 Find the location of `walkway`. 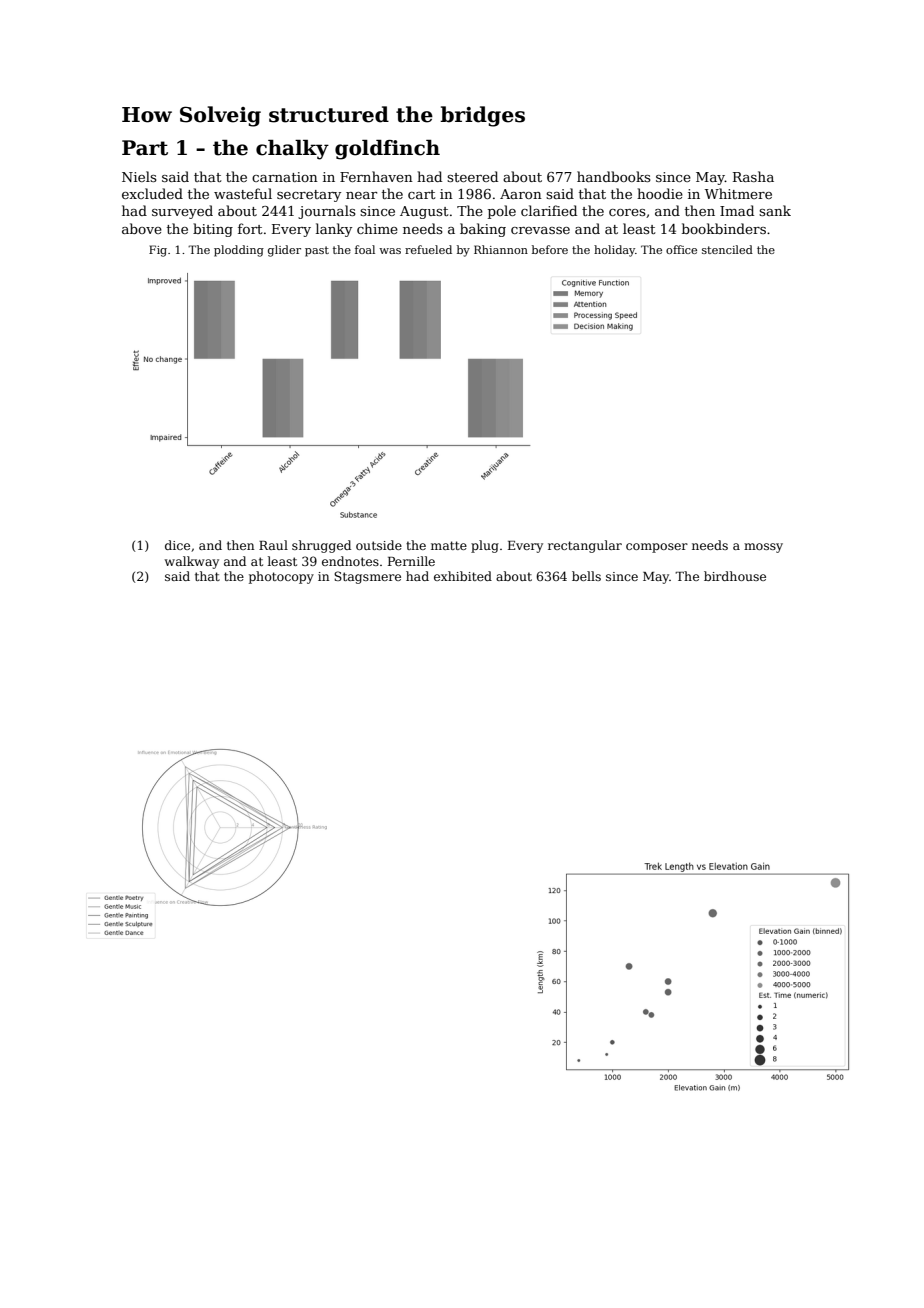

walkway is located at coordinates (192, 562).
